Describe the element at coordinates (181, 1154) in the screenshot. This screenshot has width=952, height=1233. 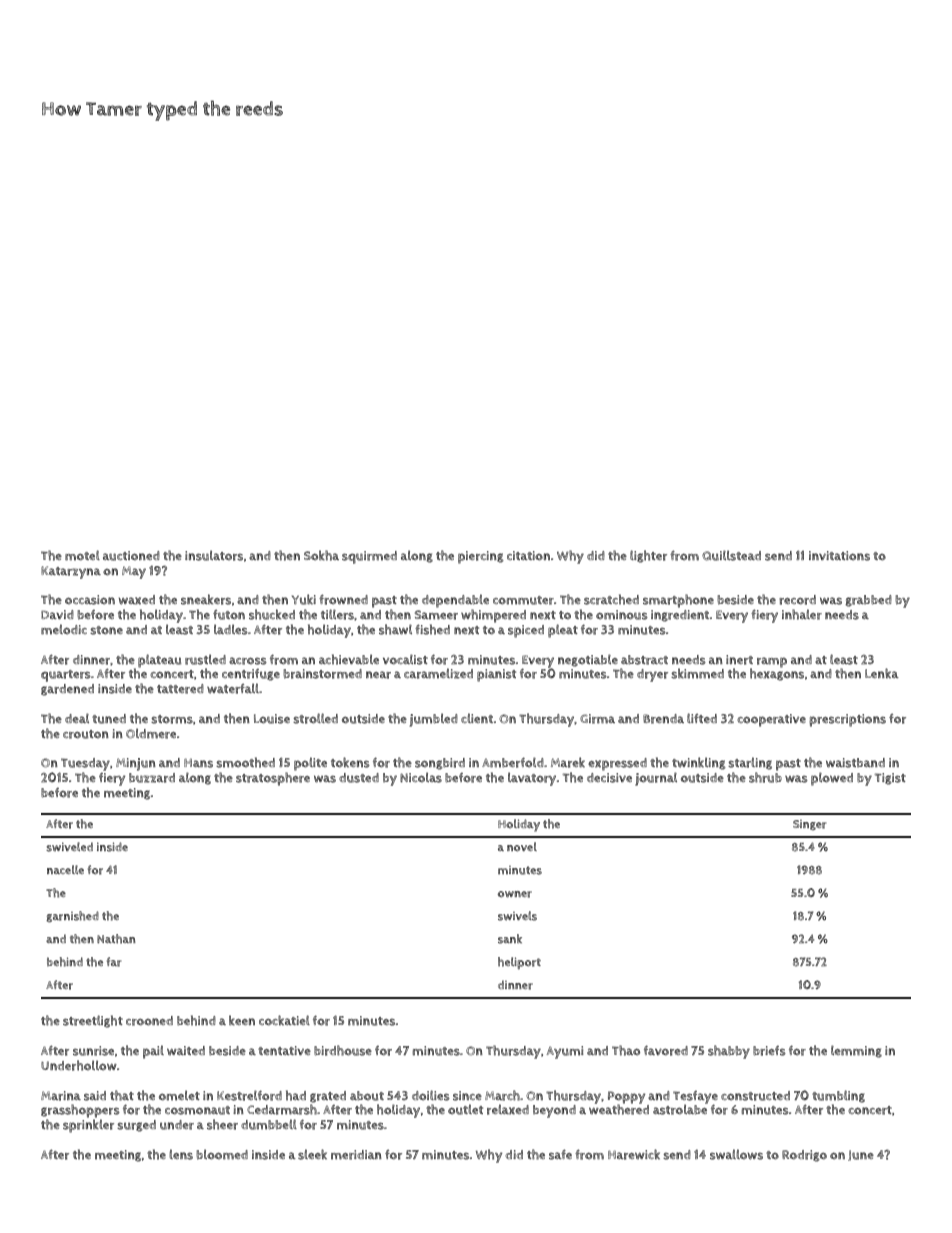
I see `lens` at that location.
